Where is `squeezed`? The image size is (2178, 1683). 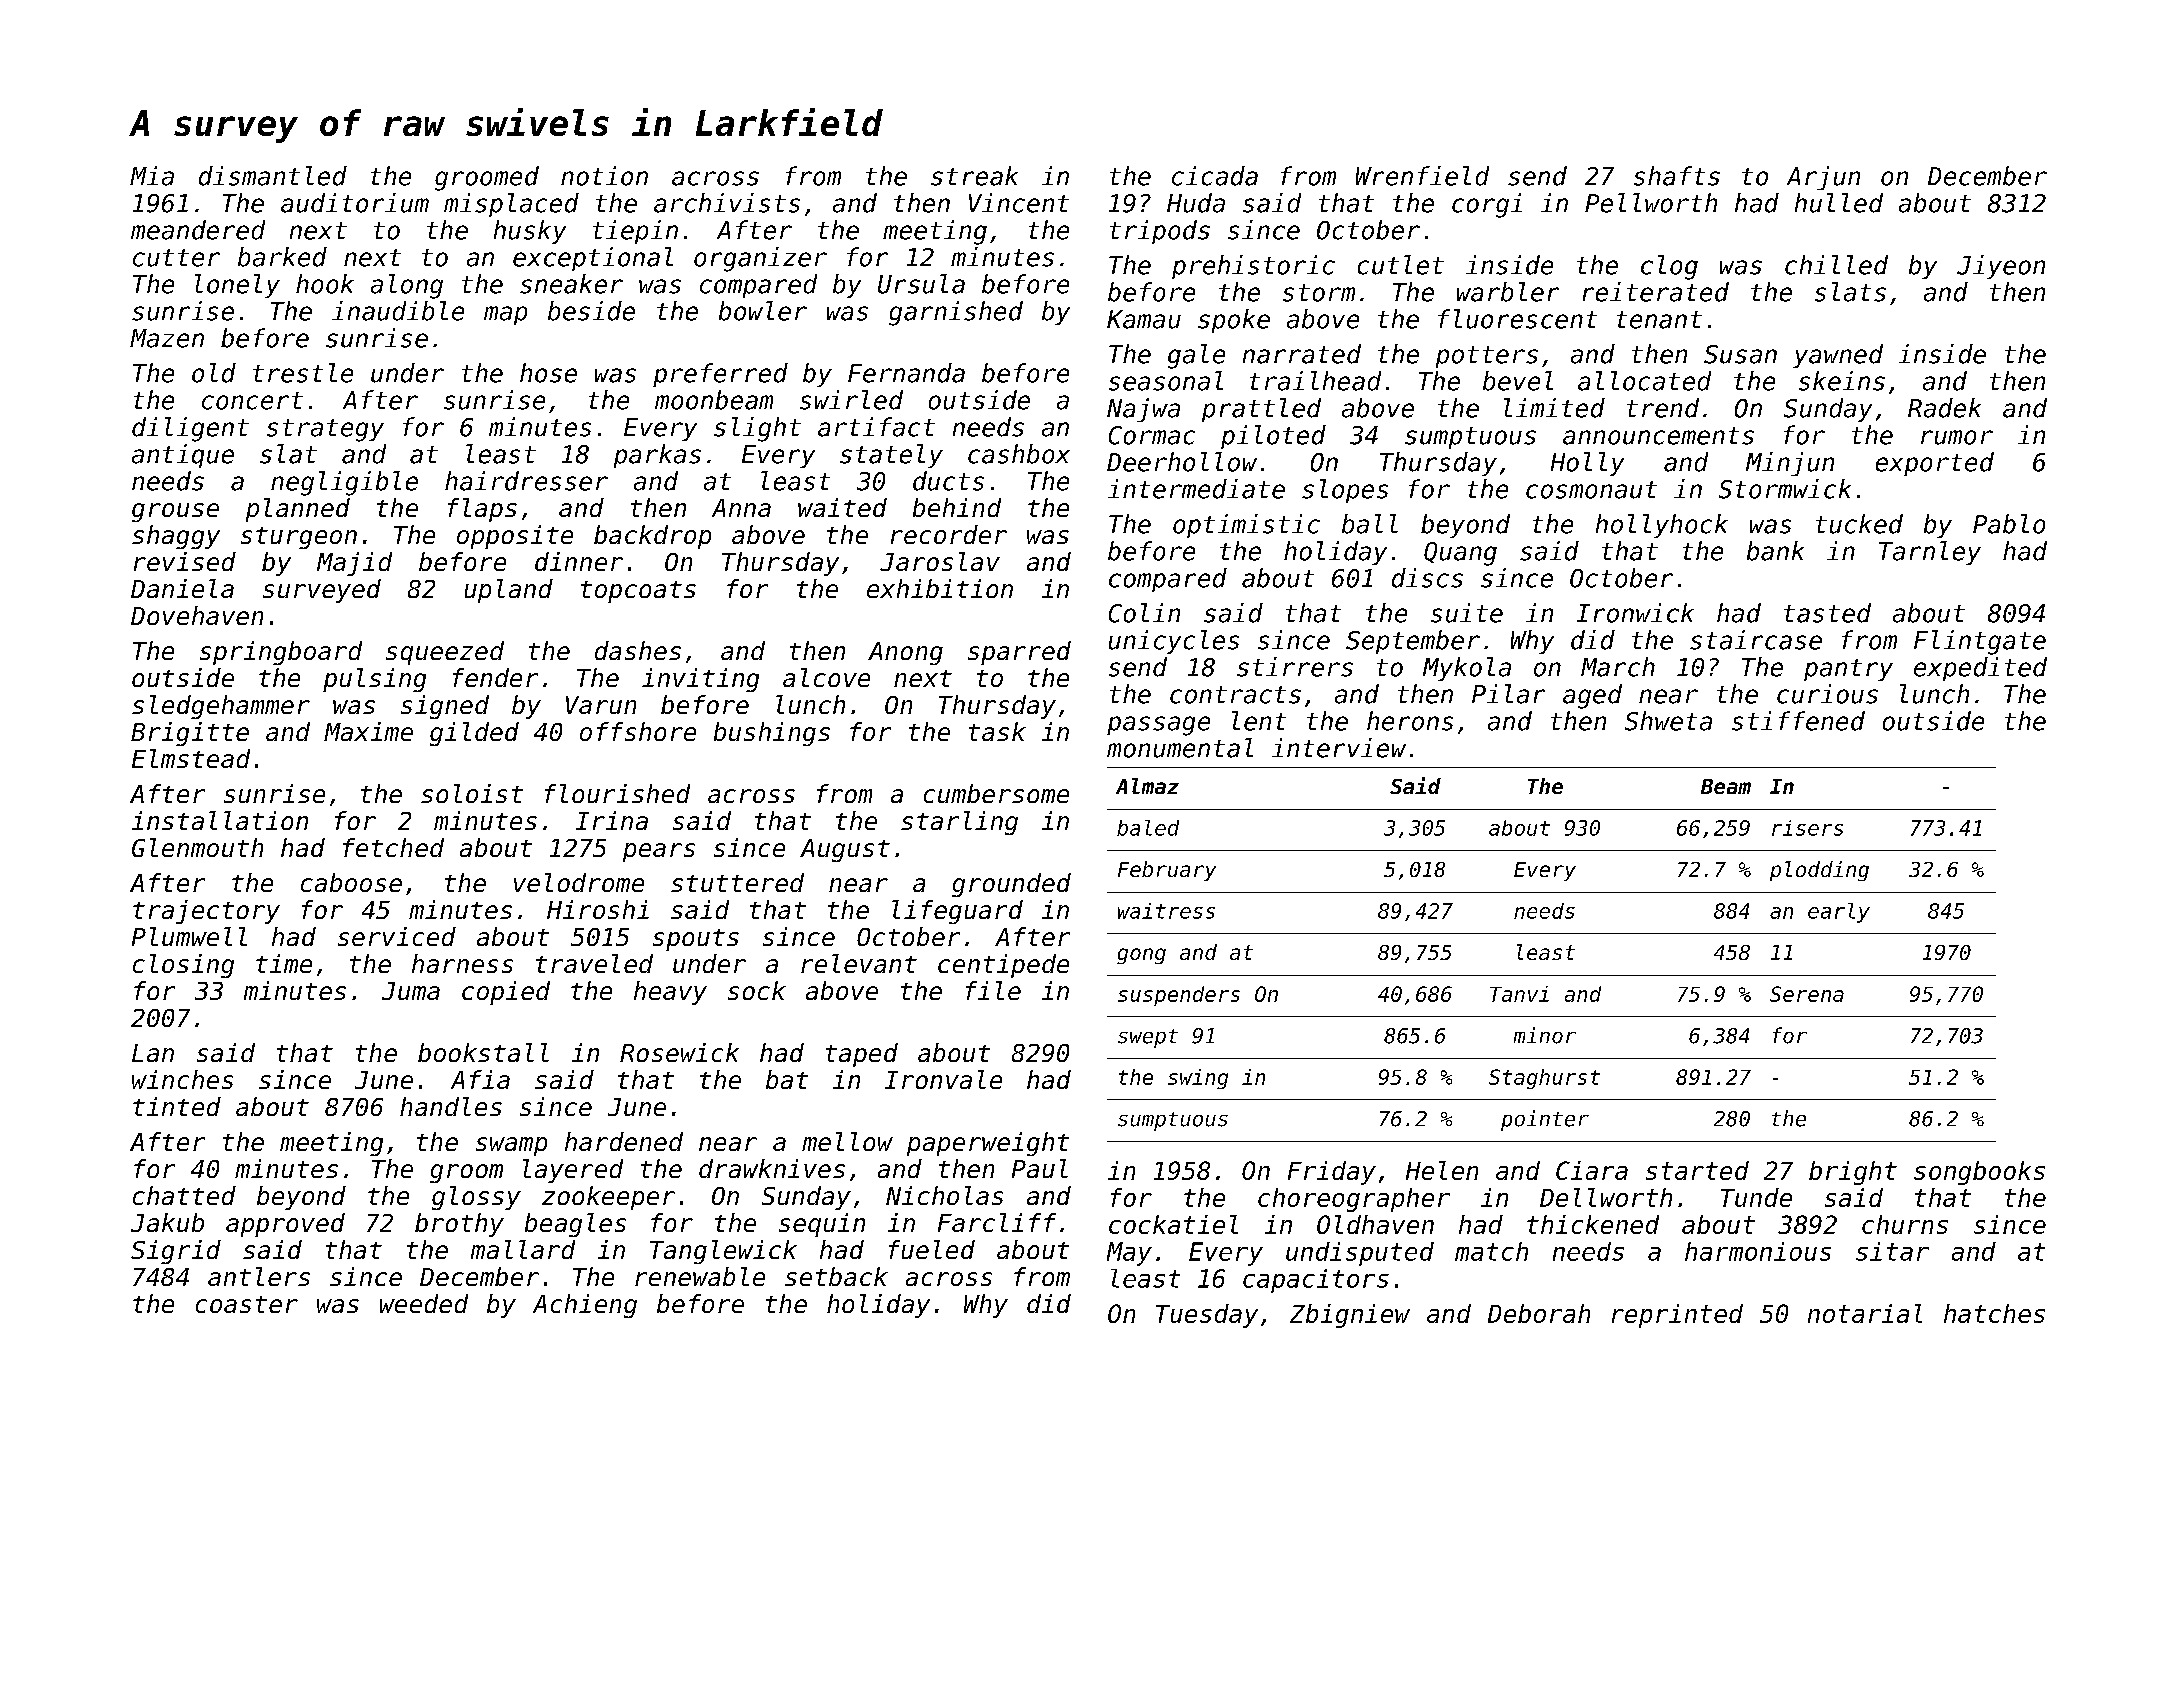
squeezed is located at coordinates (445, 653).
